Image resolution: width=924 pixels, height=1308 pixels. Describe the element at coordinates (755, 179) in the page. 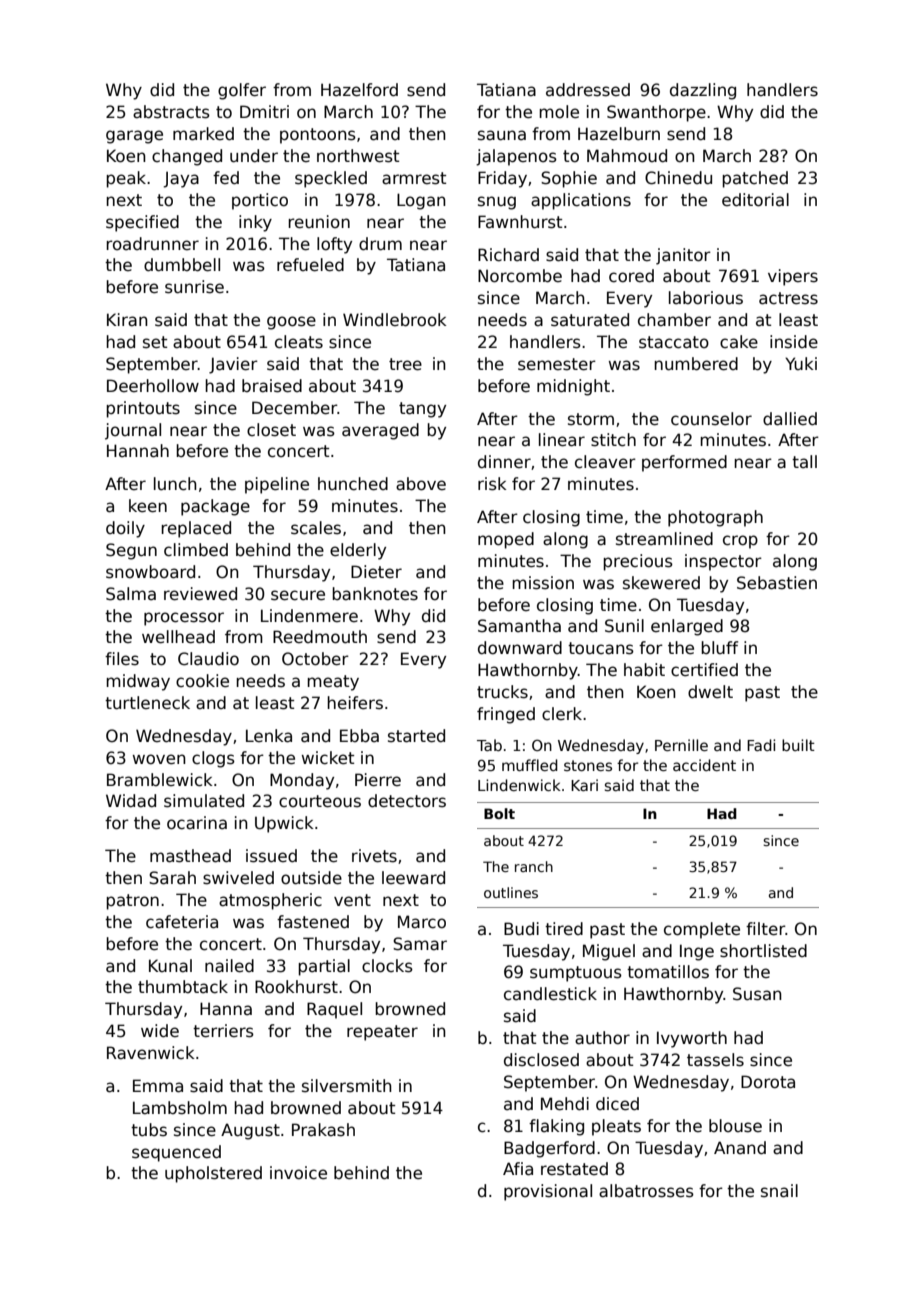

I see `patched` at that location.
